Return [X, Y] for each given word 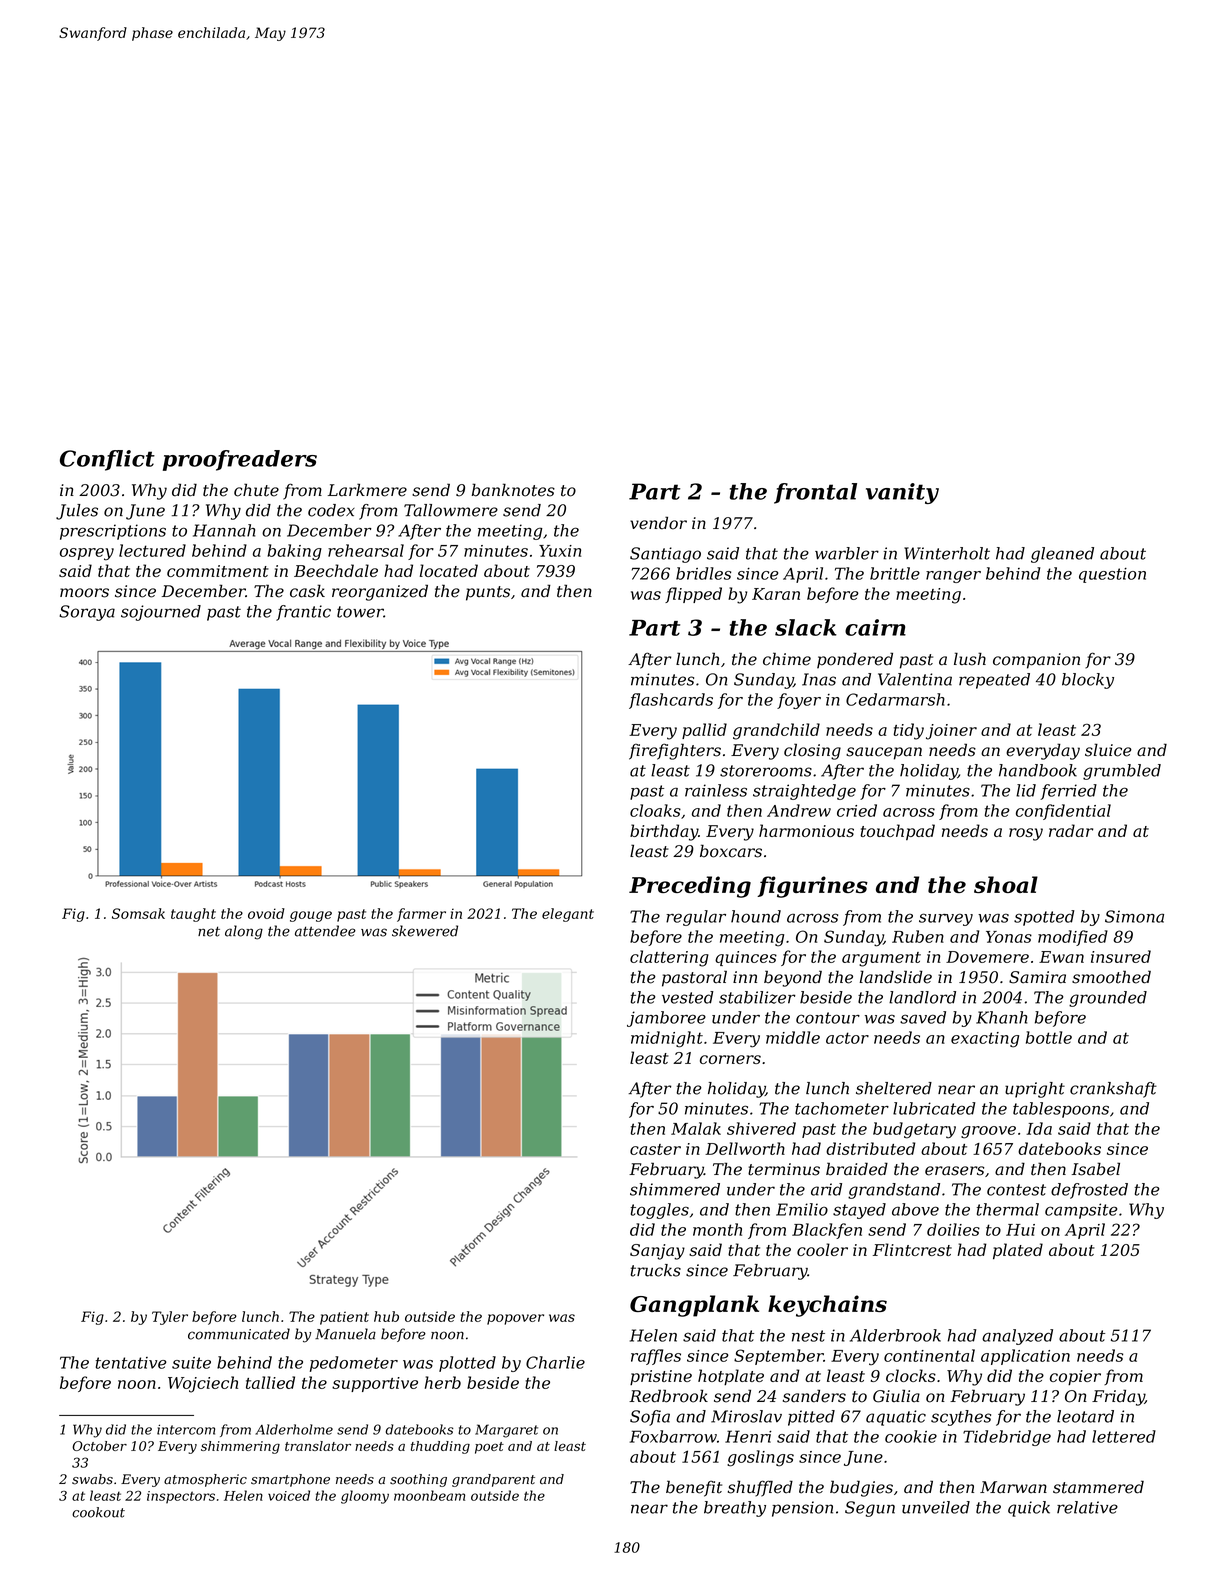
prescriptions [113, 532]
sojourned [161, 613]
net [209, 931]
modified [1073, 938]
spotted [1044, 918]
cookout [98, 1512]
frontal [815, 493]
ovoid [266, 913]
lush [970, 659]
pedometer [354, 1364]
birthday [664, 832]
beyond [793, 978]
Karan [776, 594]
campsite [1081, 1211]
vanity [902, 493]
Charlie [555, 1362]
